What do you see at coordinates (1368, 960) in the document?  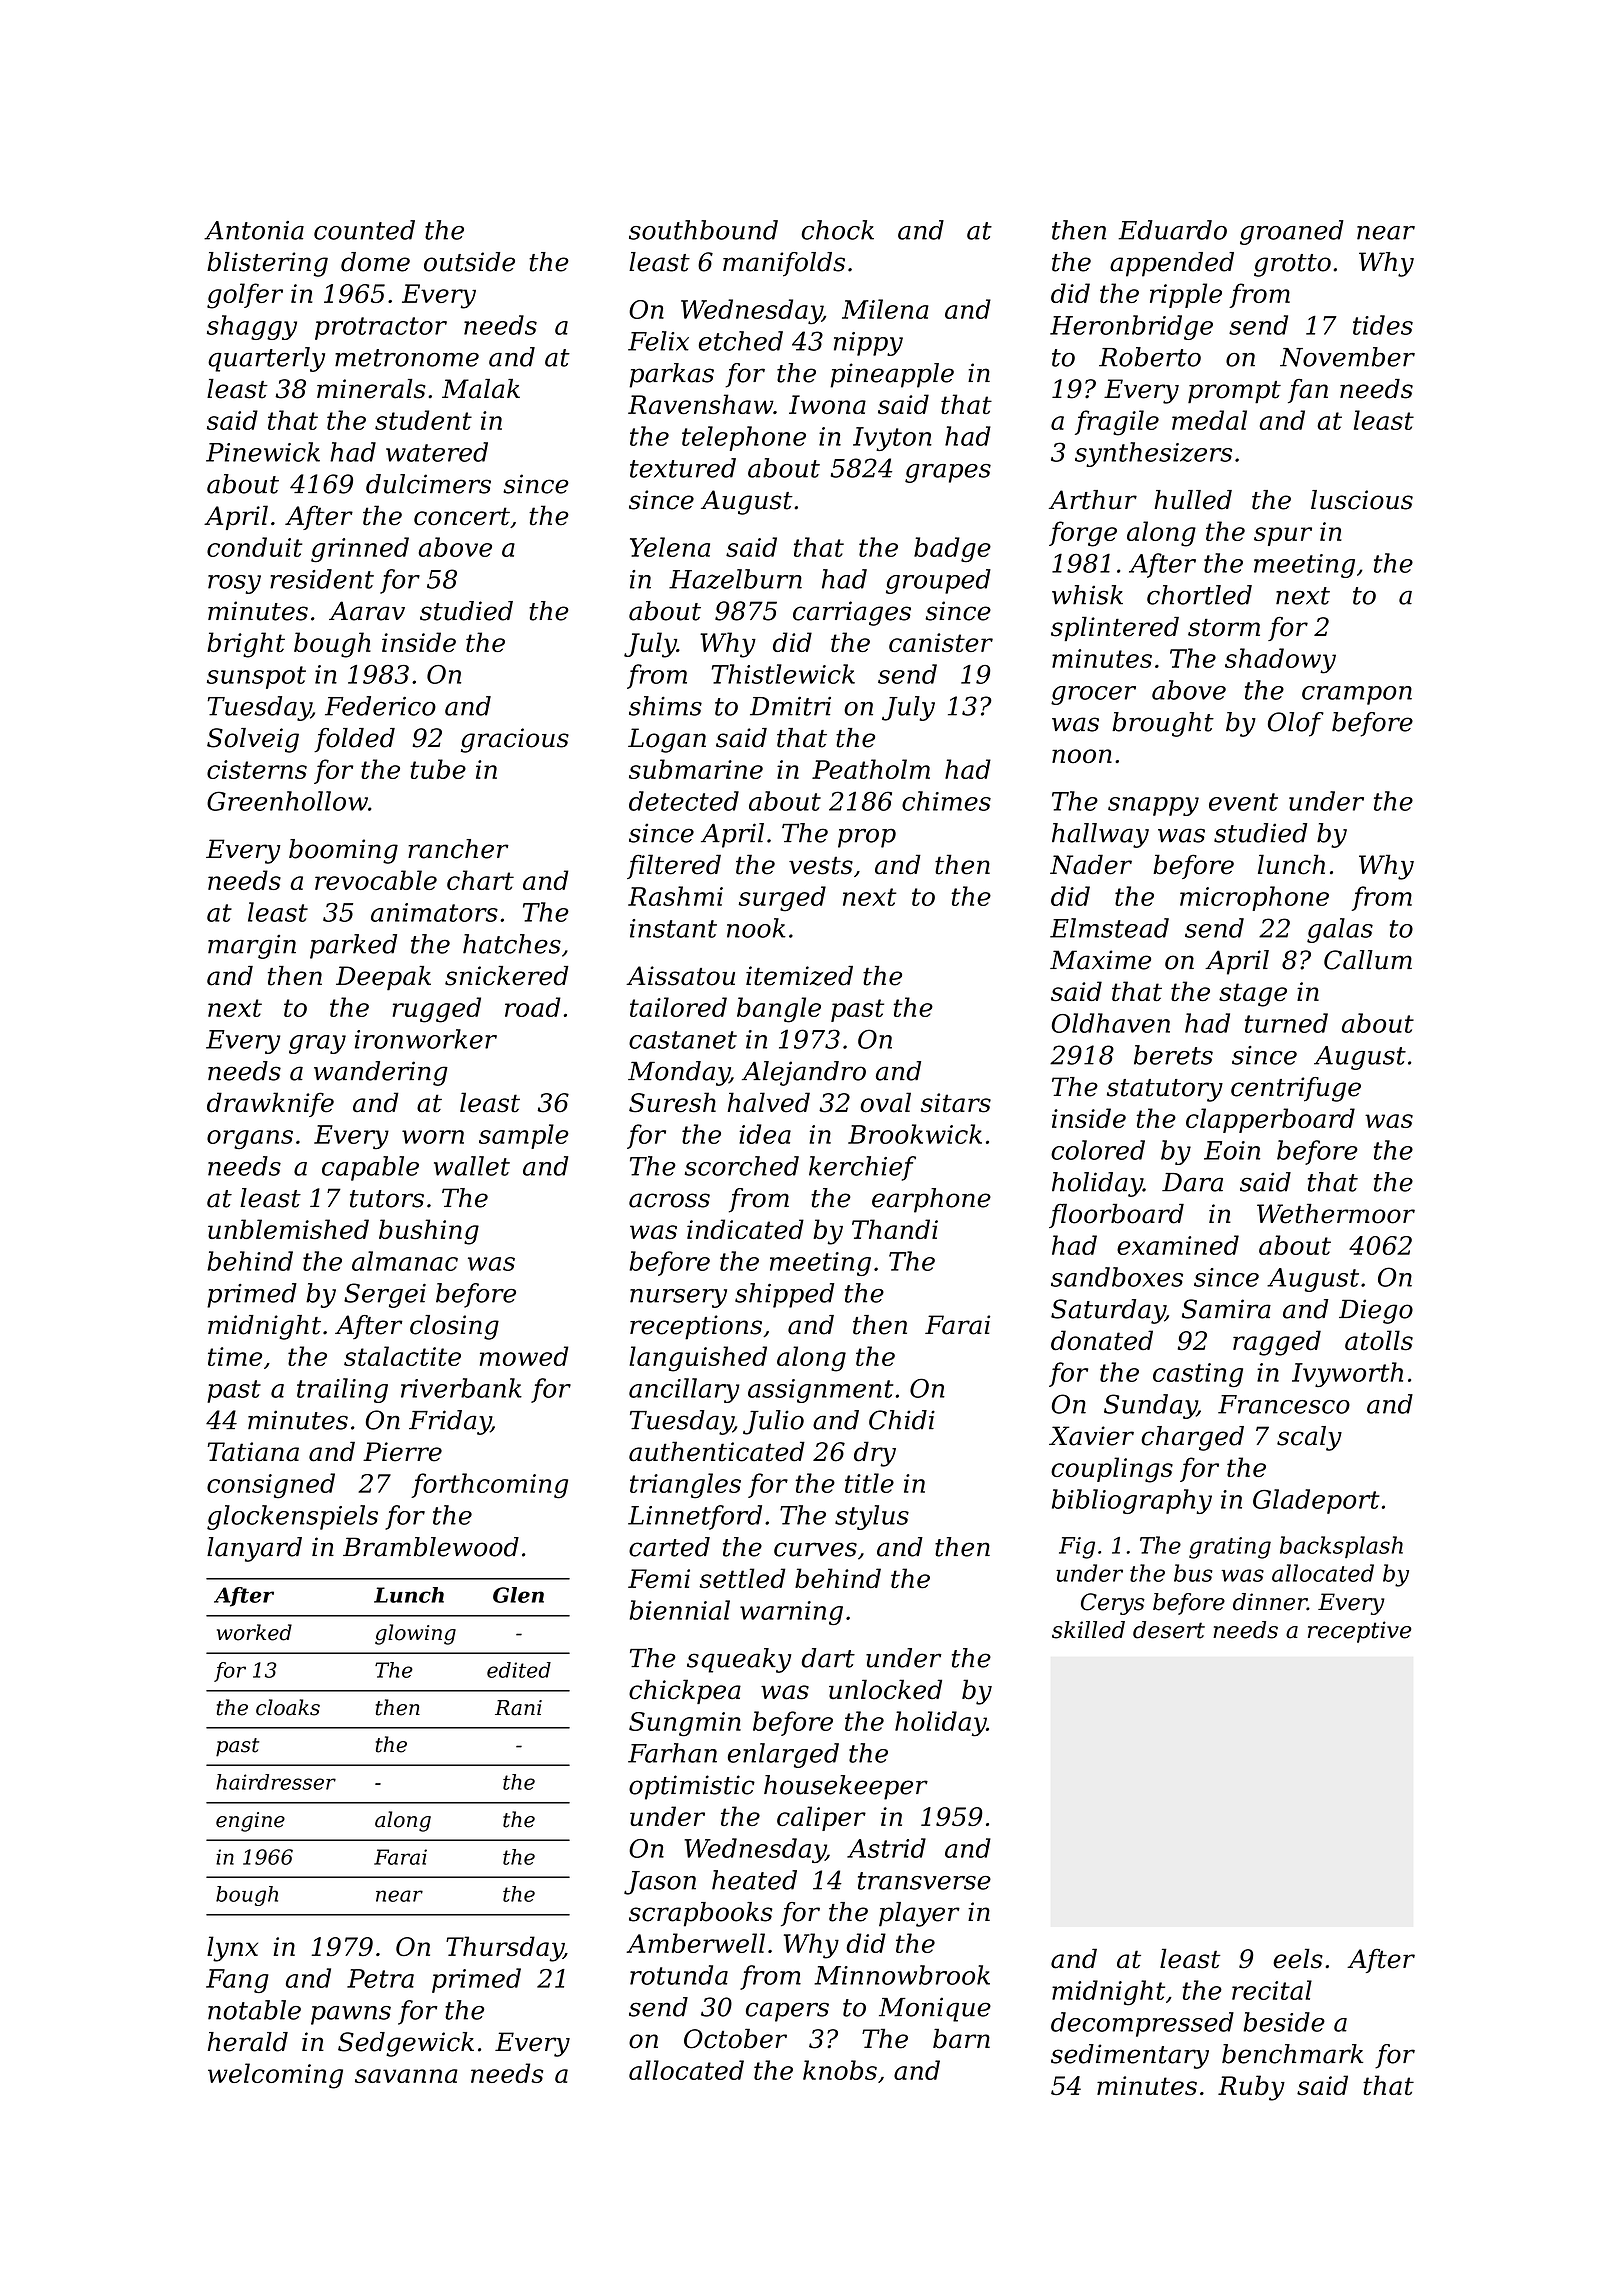 I see `Callum` at bounding box center [1368, 960].
